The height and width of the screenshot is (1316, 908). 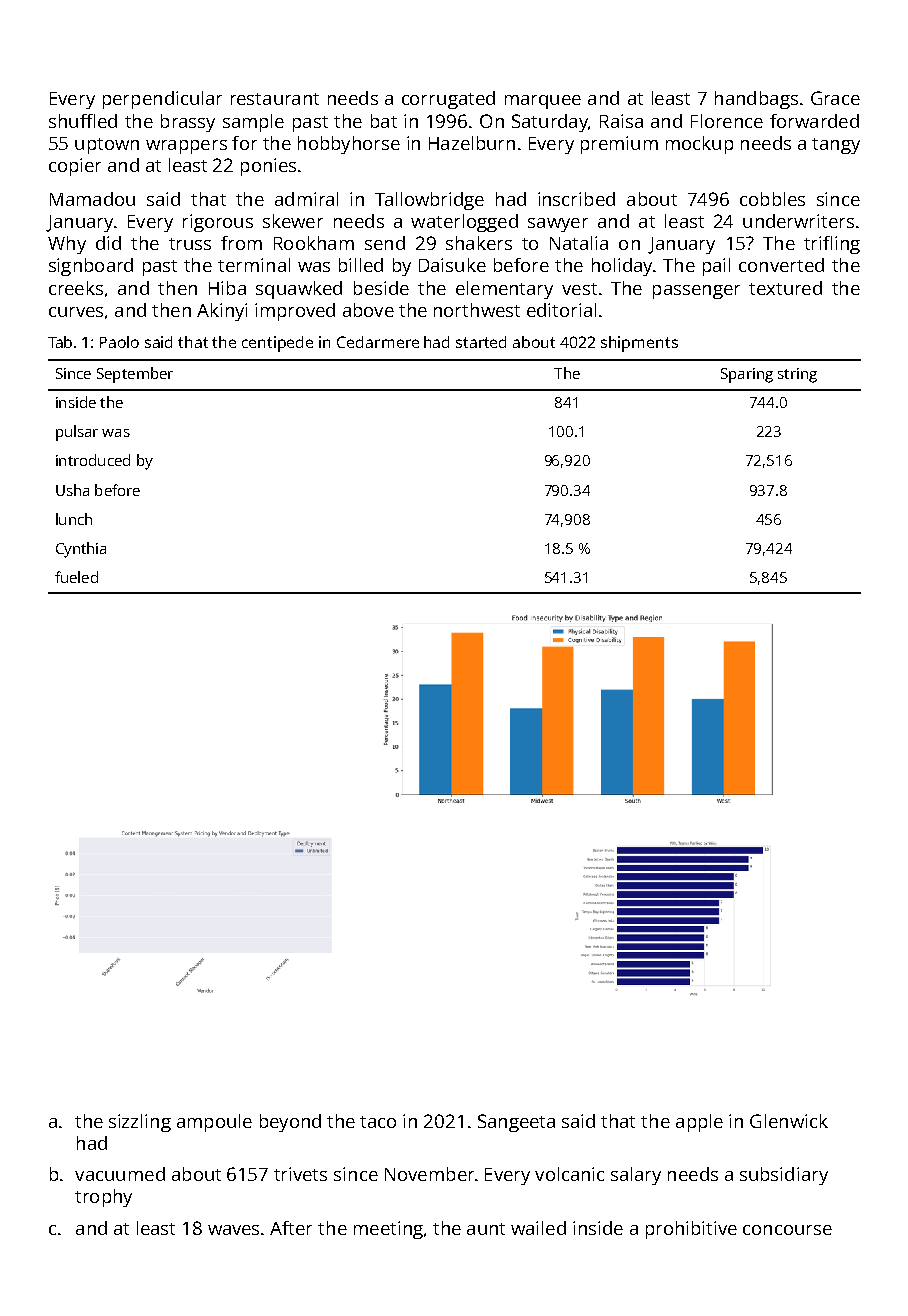 What do you see at coordinates (486, 1229) in the screenshot?
I see `aunt` at bounding box center [486, 1229].
